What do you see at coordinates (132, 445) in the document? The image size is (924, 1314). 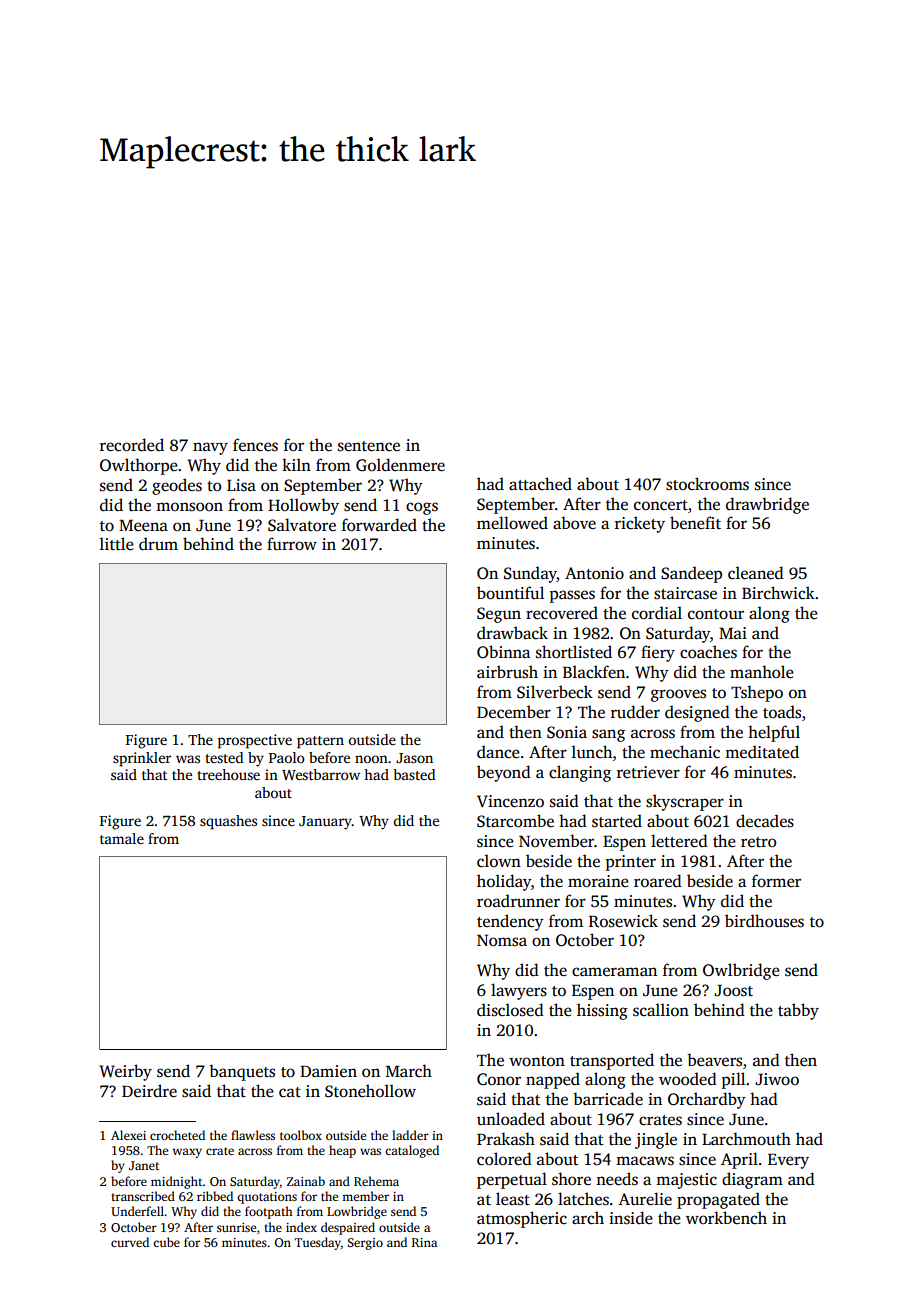 I see `recorded` at bounding box center [132, 445].
